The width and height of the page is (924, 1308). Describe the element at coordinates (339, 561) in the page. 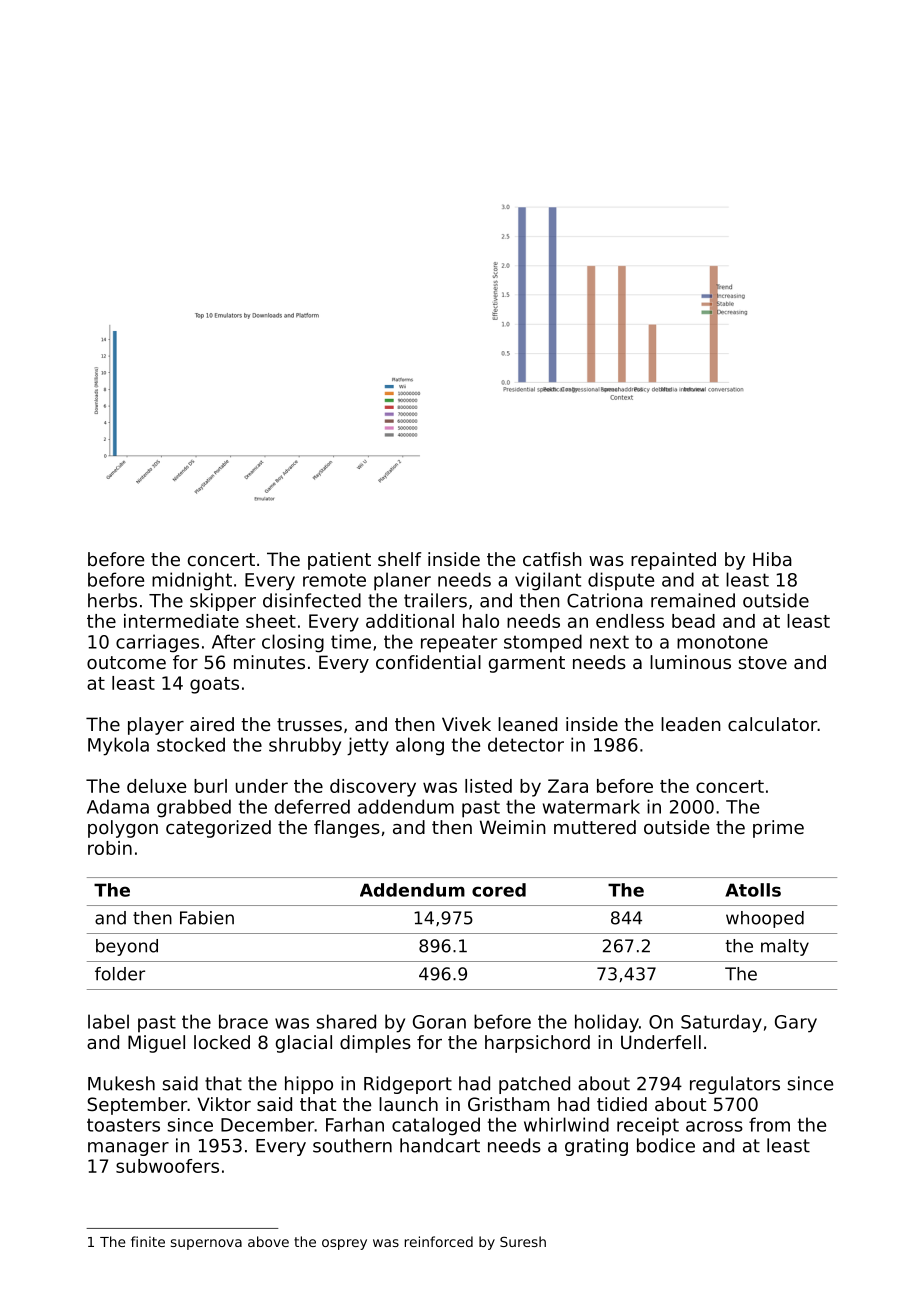

I see `patient` at that location.
